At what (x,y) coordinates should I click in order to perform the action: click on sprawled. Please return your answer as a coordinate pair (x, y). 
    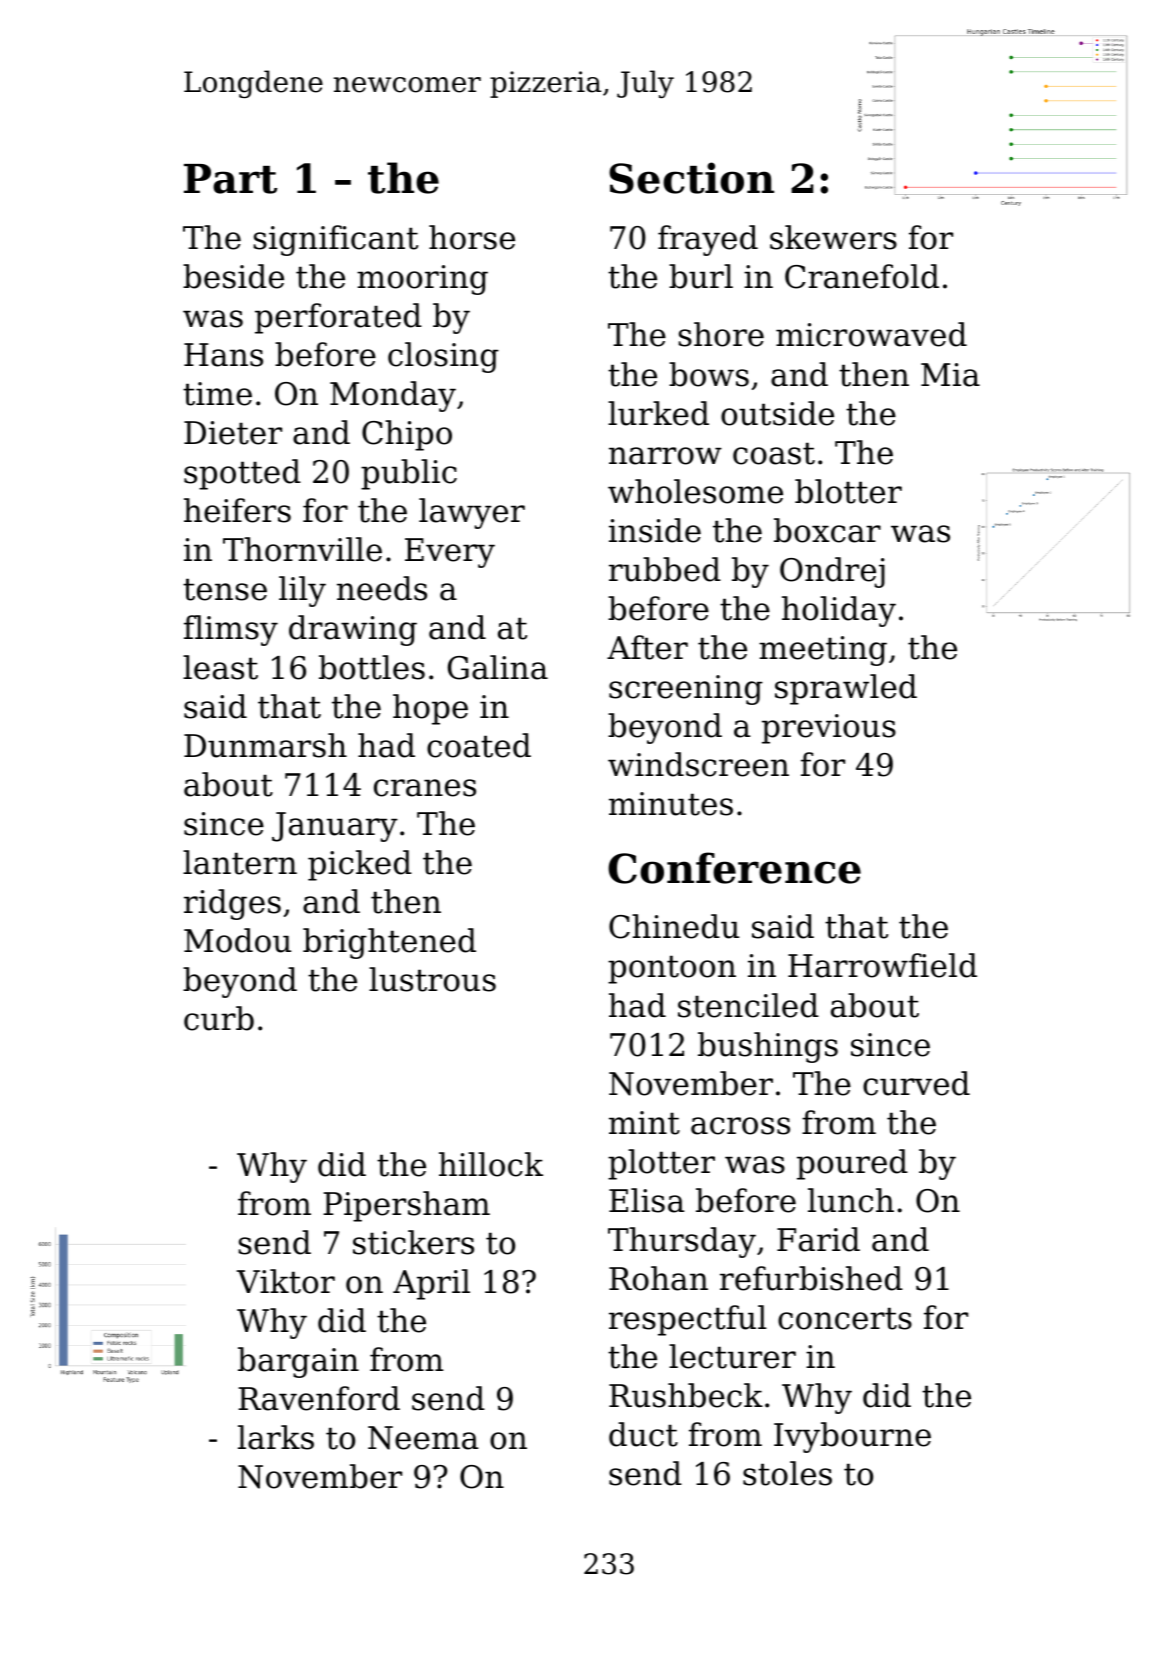
    Looking at the image, I should click on (846, 689).
